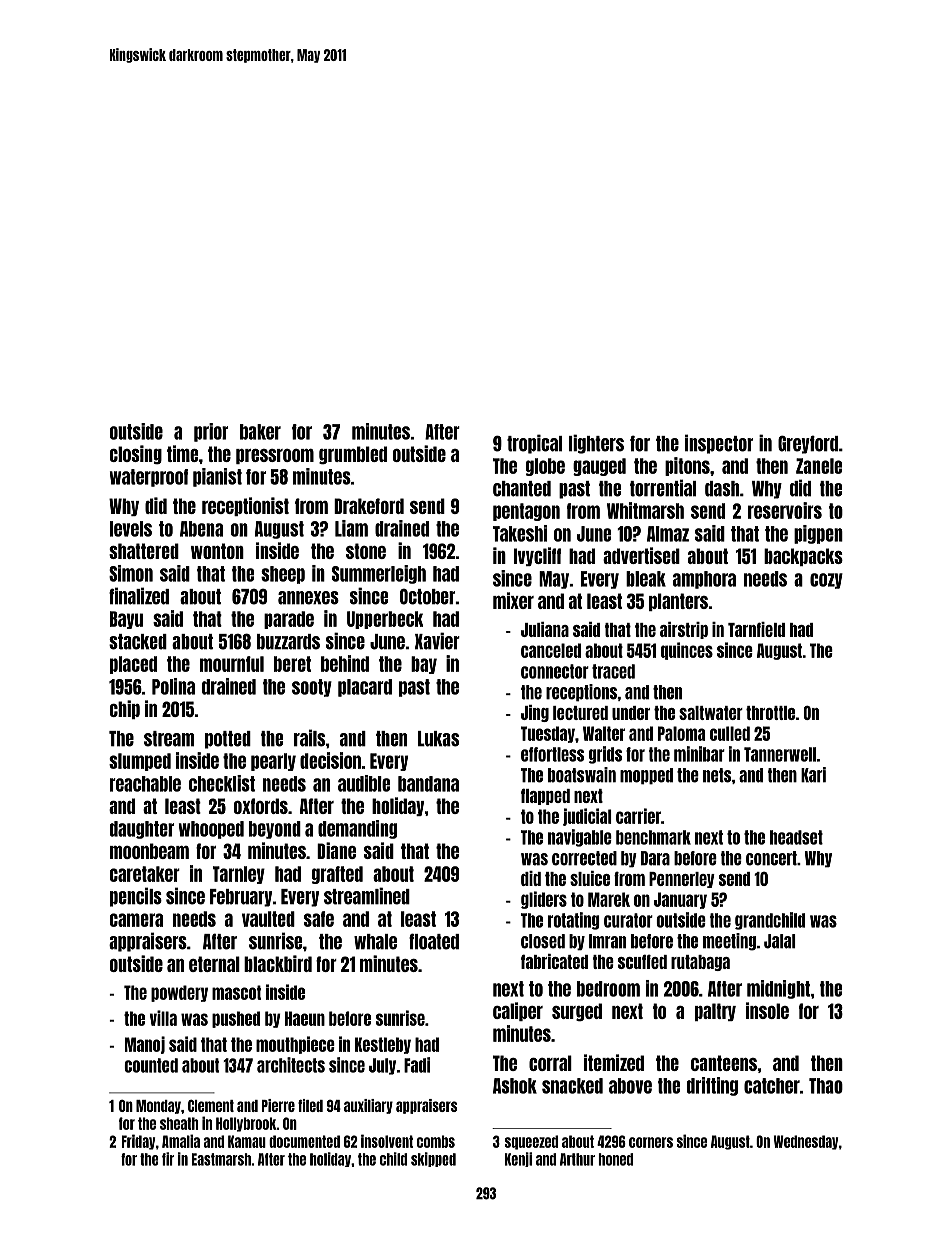 This screenshot has height=1233, width=952. What do you see at coordinates (808, 444) in the screenshot?
I see `Greyford` at bounding box center [808, 444].
